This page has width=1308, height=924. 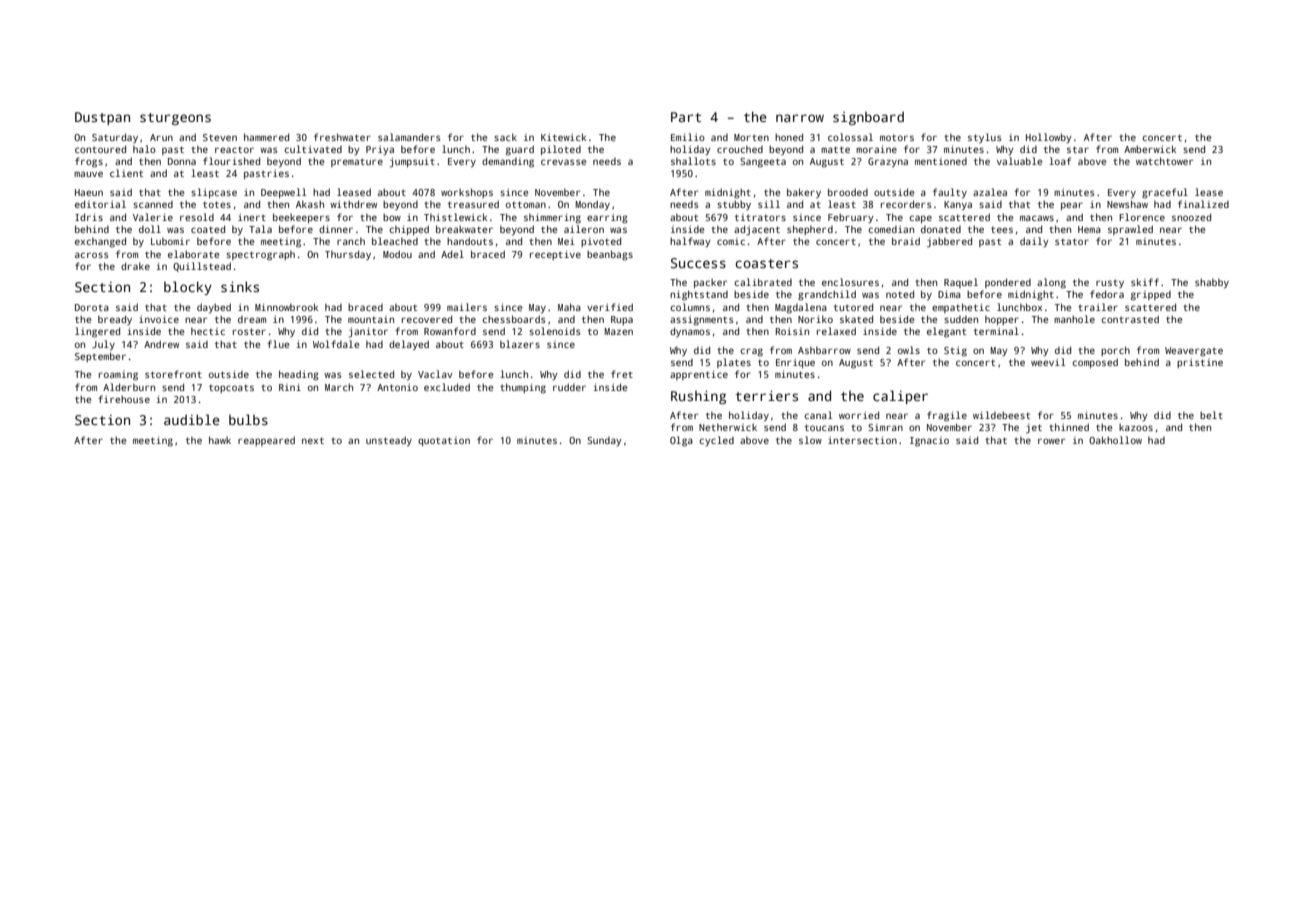 I want to click on Amberwick, so click(x=1150, y=149).
